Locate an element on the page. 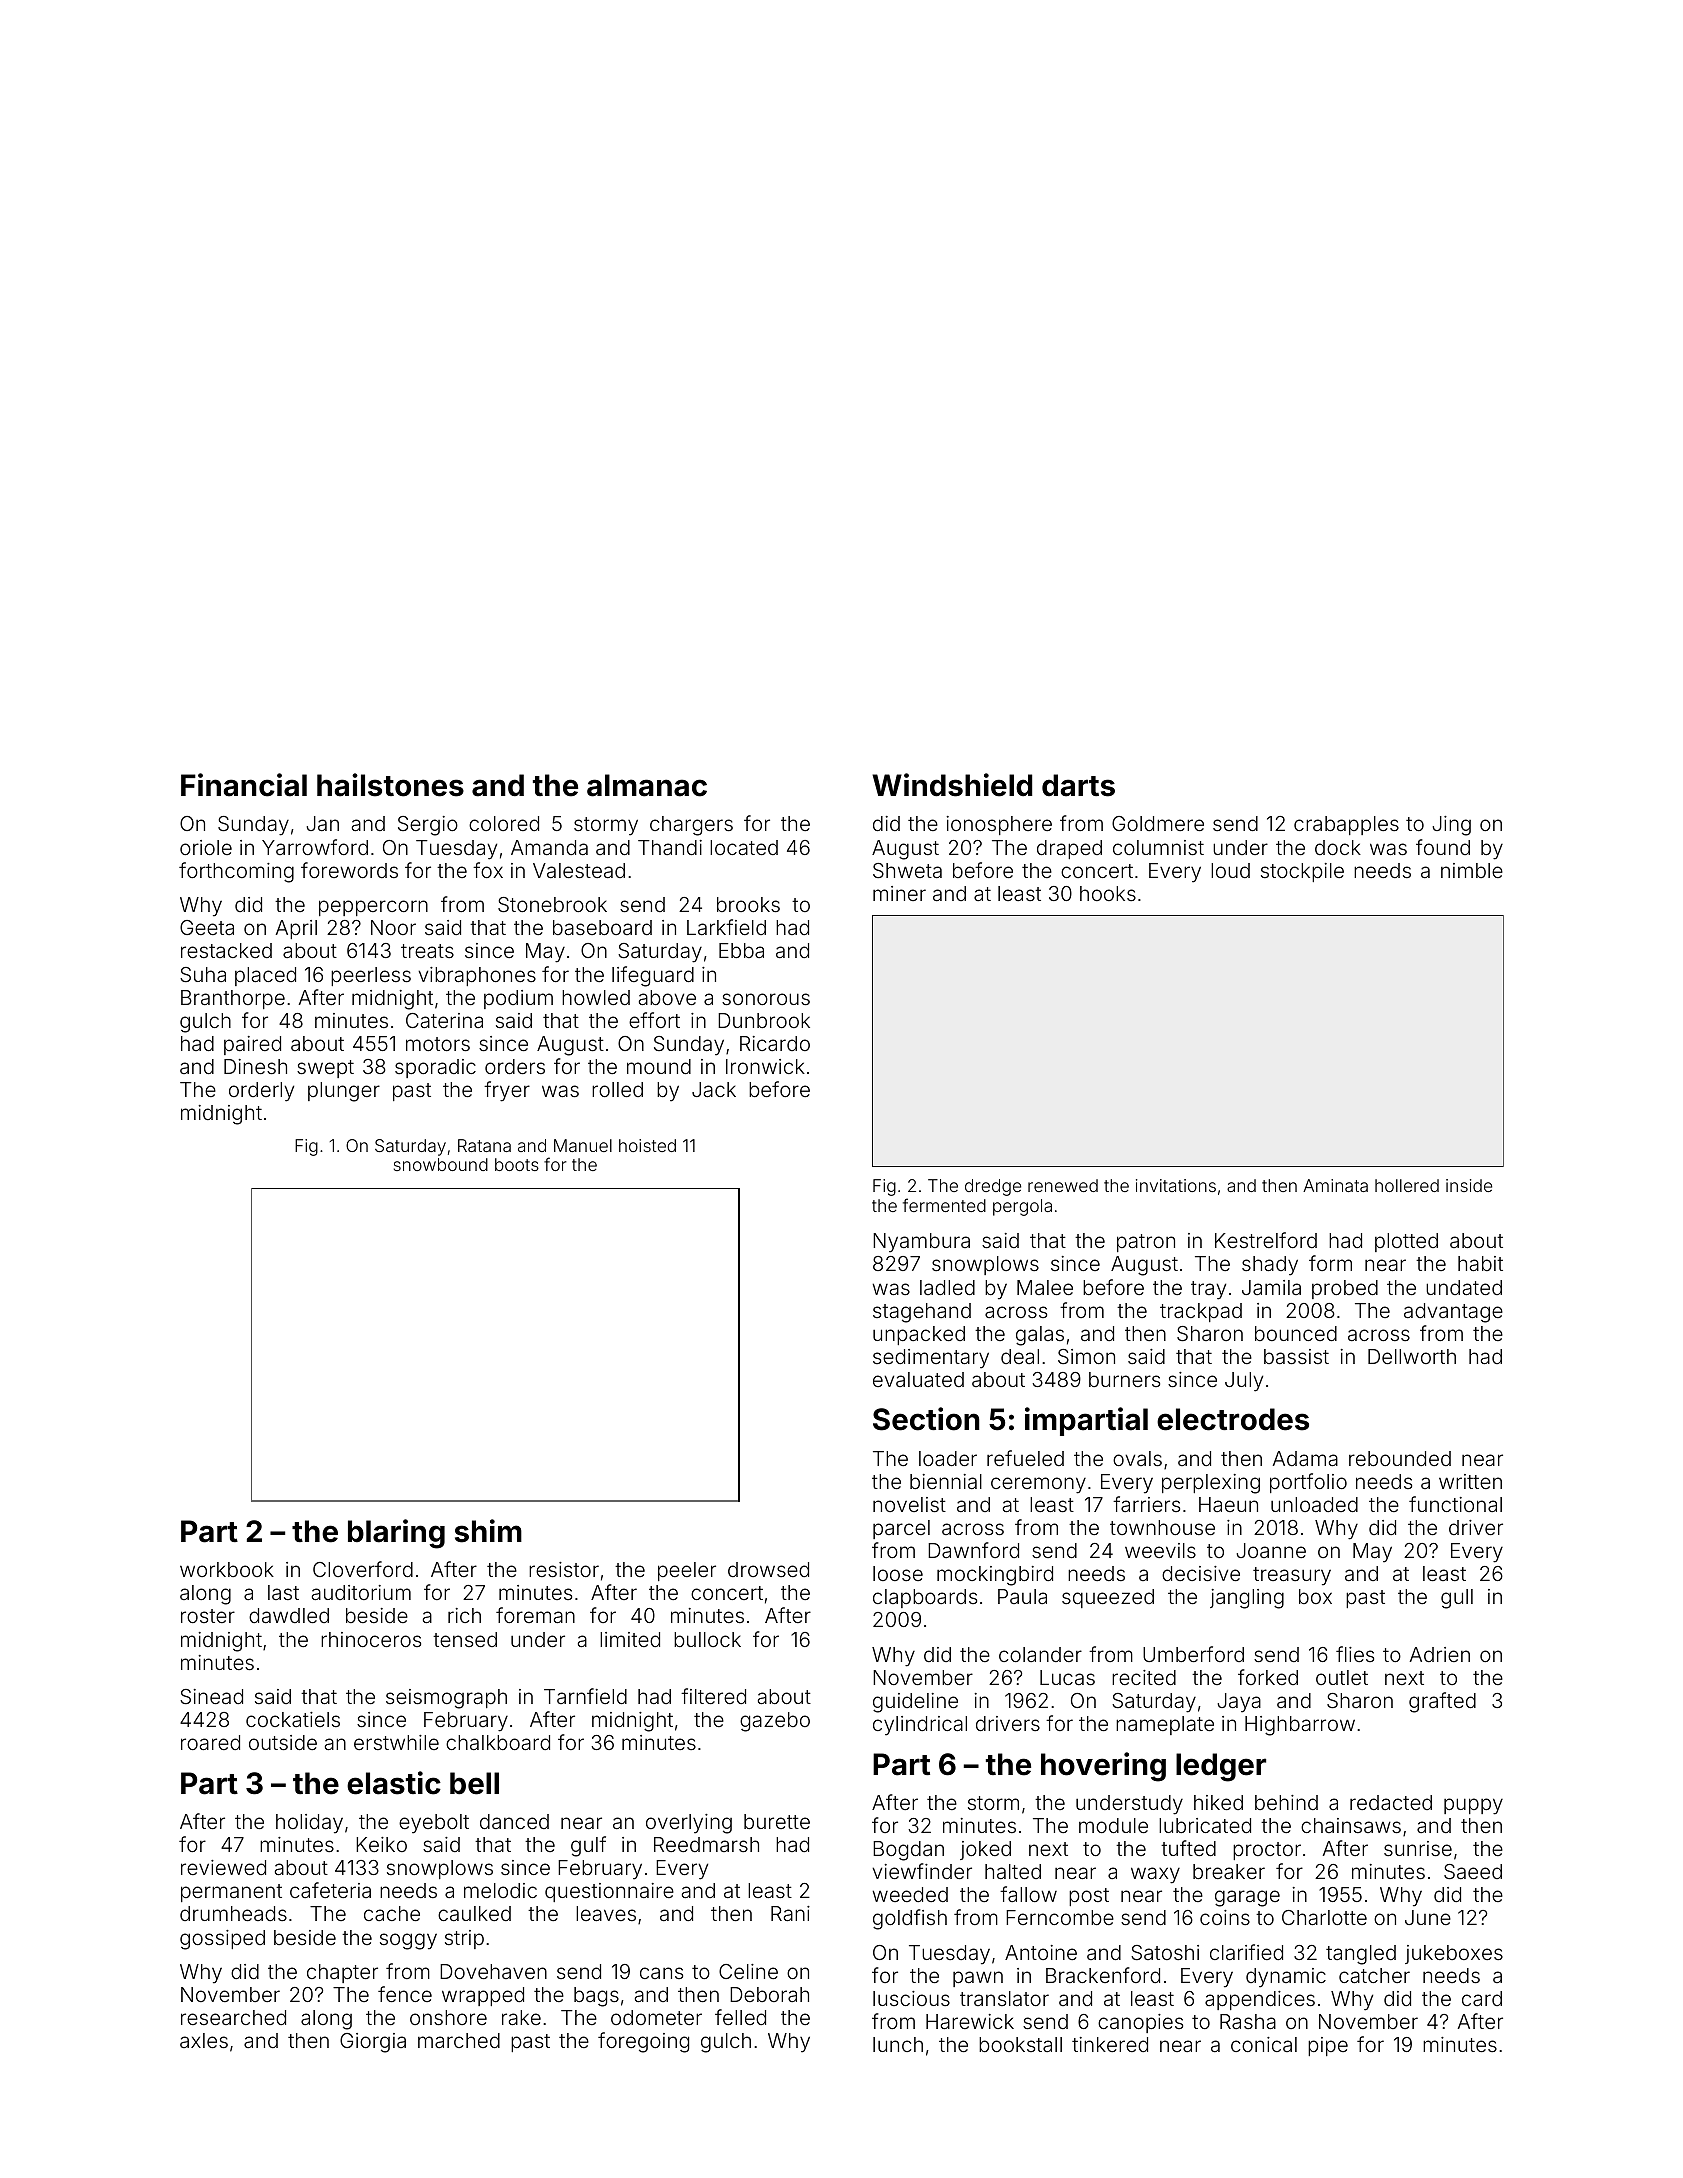 This image has width=1683, height=2178. clapboards is located at coordinates (925, 1598).
